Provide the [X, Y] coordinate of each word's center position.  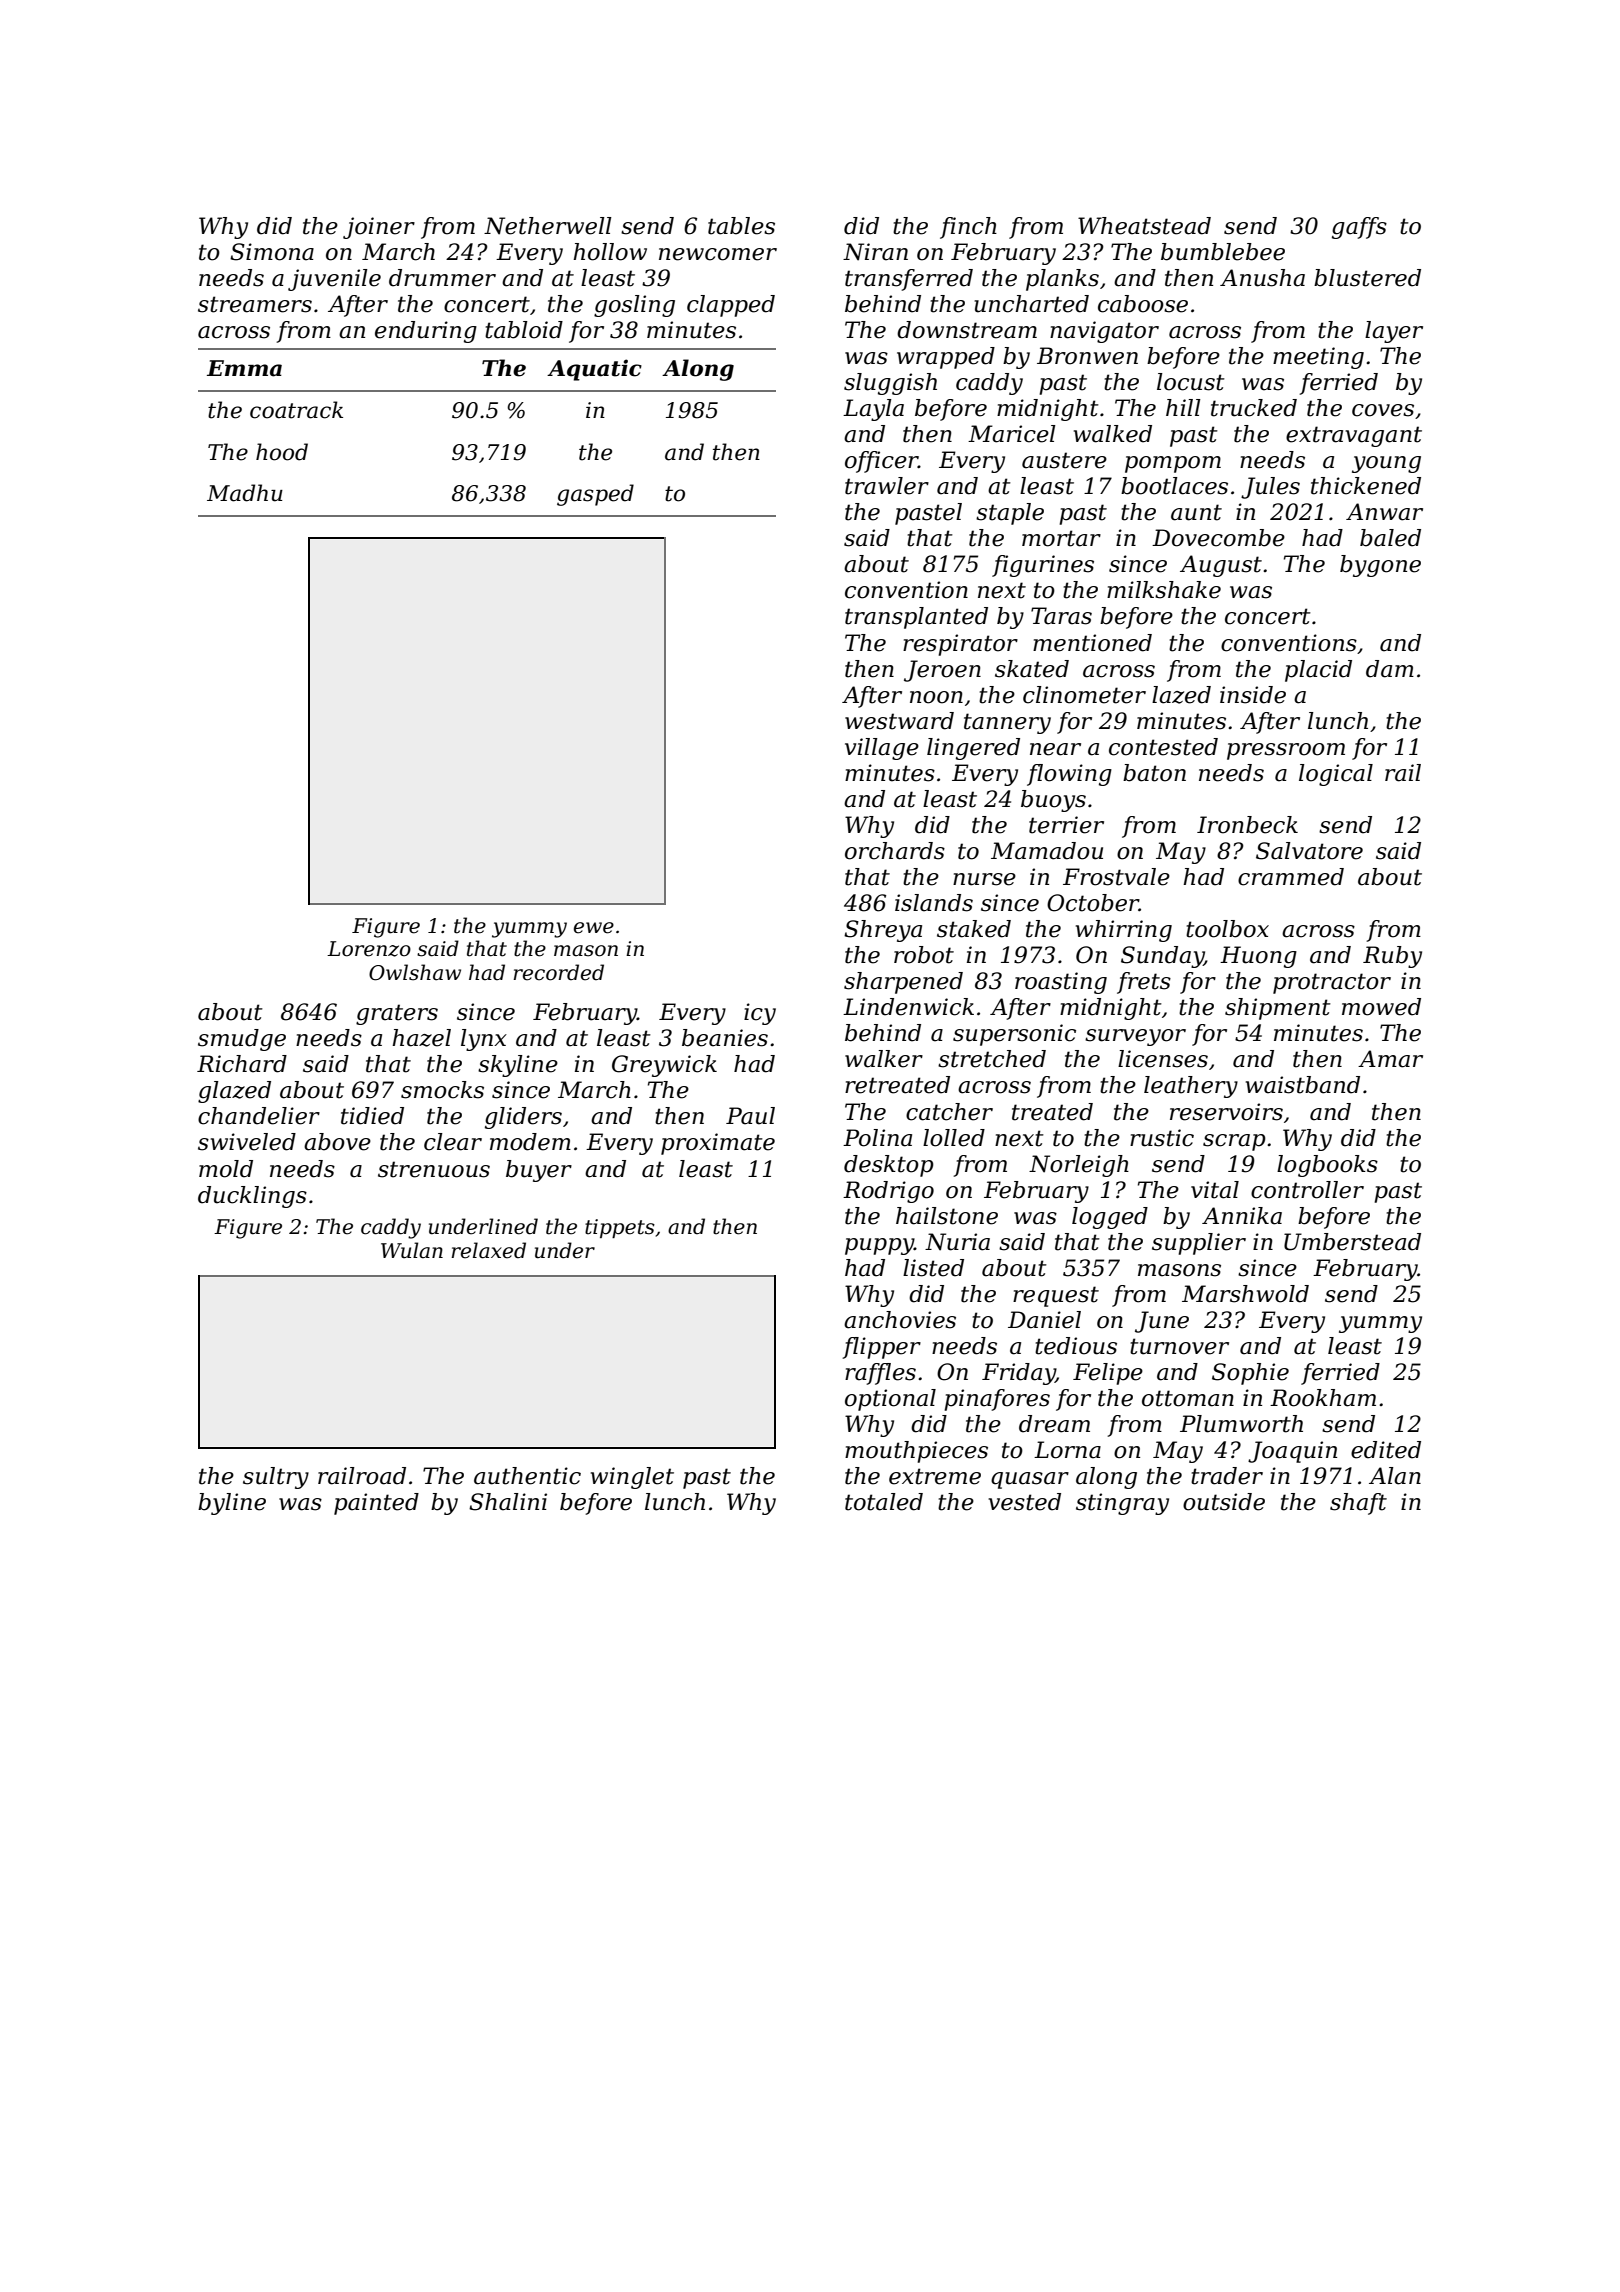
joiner [379, 228]
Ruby [1392, 957]
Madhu [245, 493]
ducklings [252, 1197]
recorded [559, 972]
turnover [1179, 1346]
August [1221, 566]
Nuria [957, 1242]
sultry [276, 1478]
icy [760, 1014]
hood [282, 452]
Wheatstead [1144, 226]
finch [968, 228]
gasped [595, 495]
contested [1163, 747]
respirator [960, 645]
